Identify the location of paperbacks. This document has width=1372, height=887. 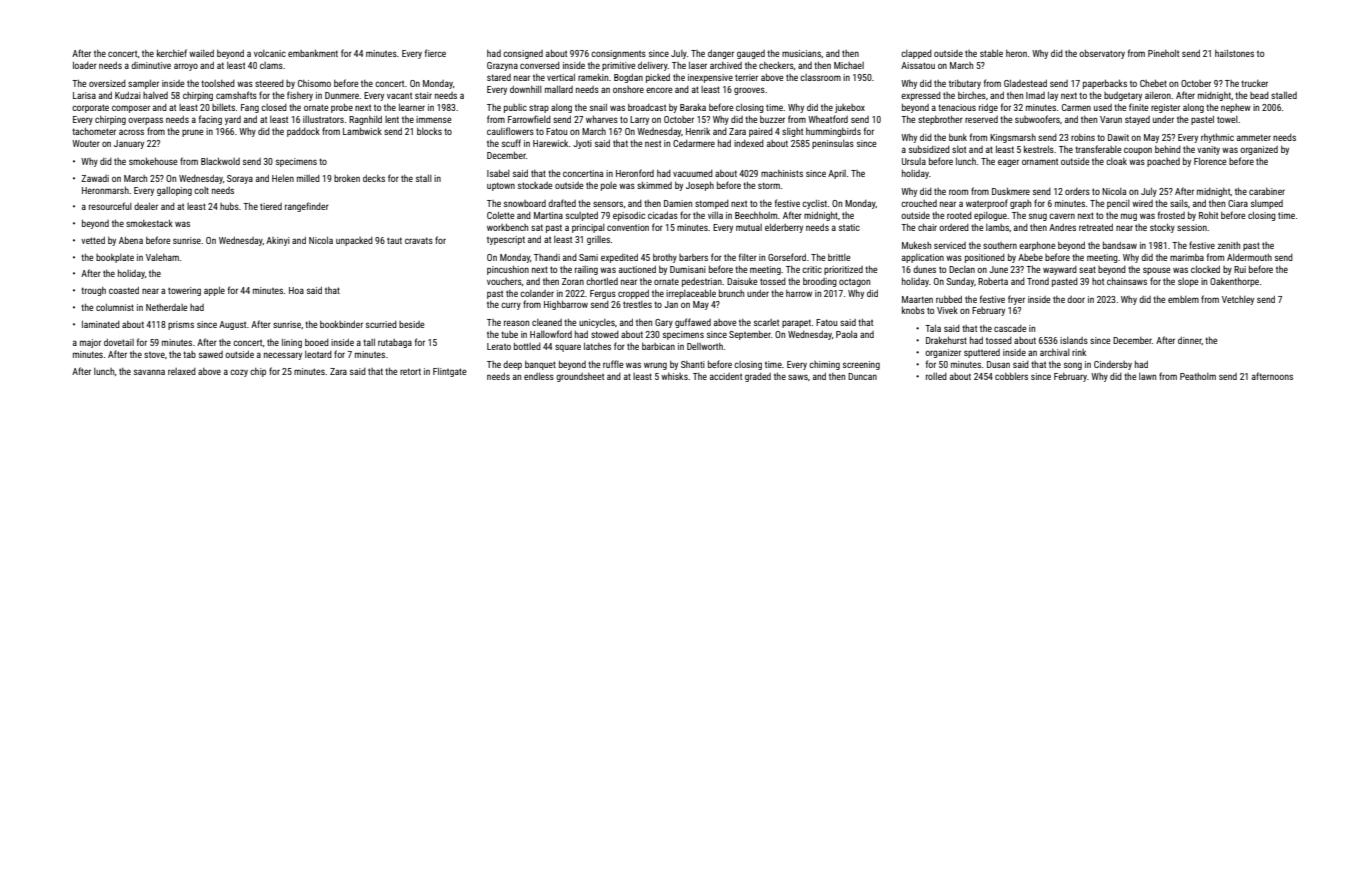
(1105, 84).
